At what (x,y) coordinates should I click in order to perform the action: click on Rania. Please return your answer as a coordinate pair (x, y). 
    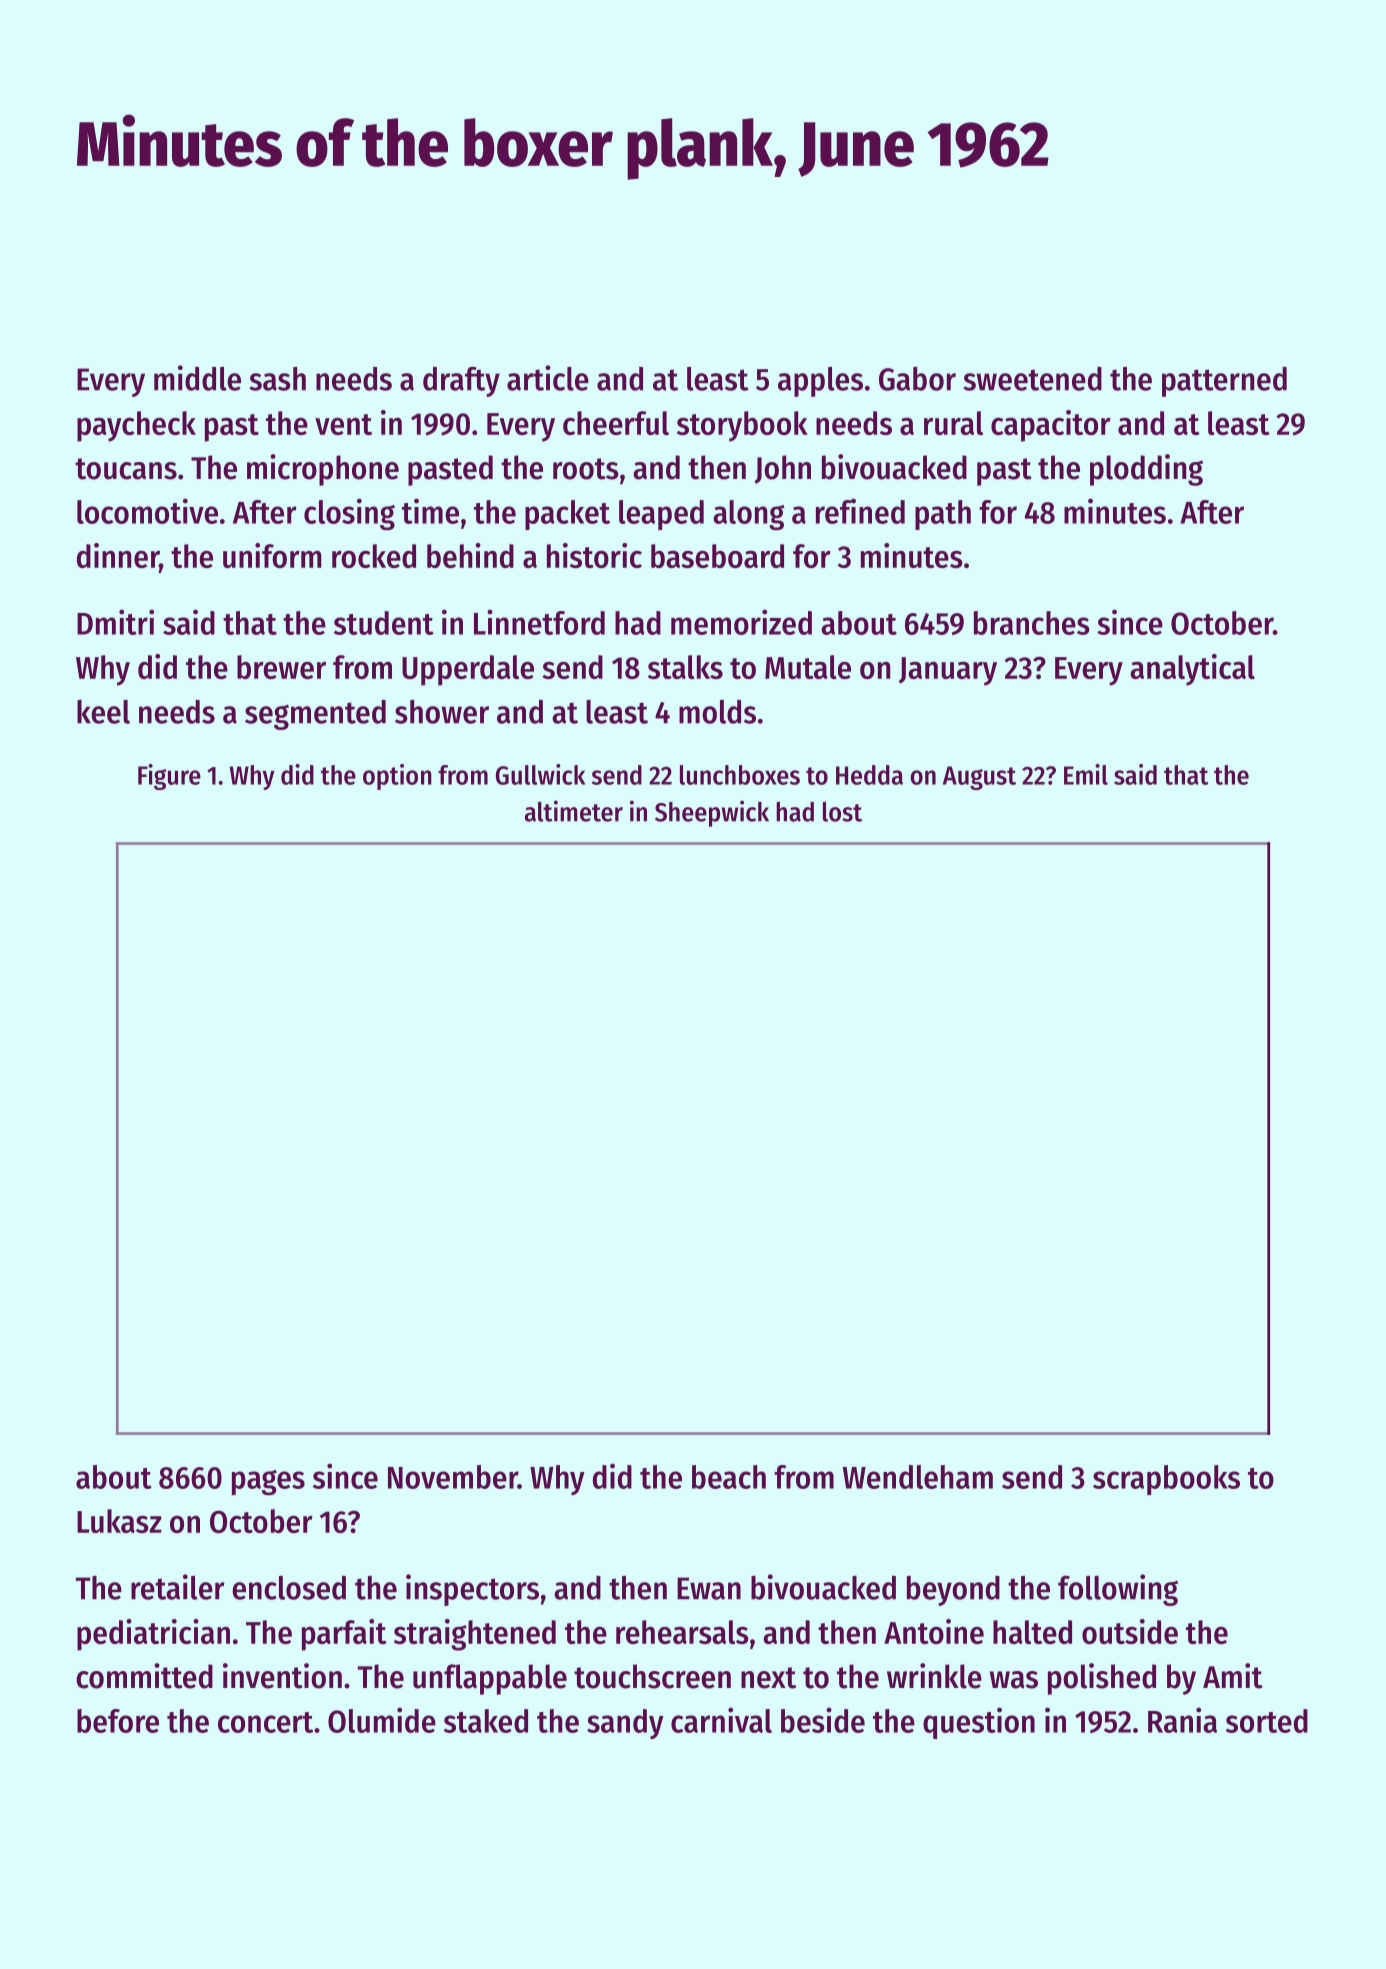
    Looking at the image, I should click on (1182, 1720).
